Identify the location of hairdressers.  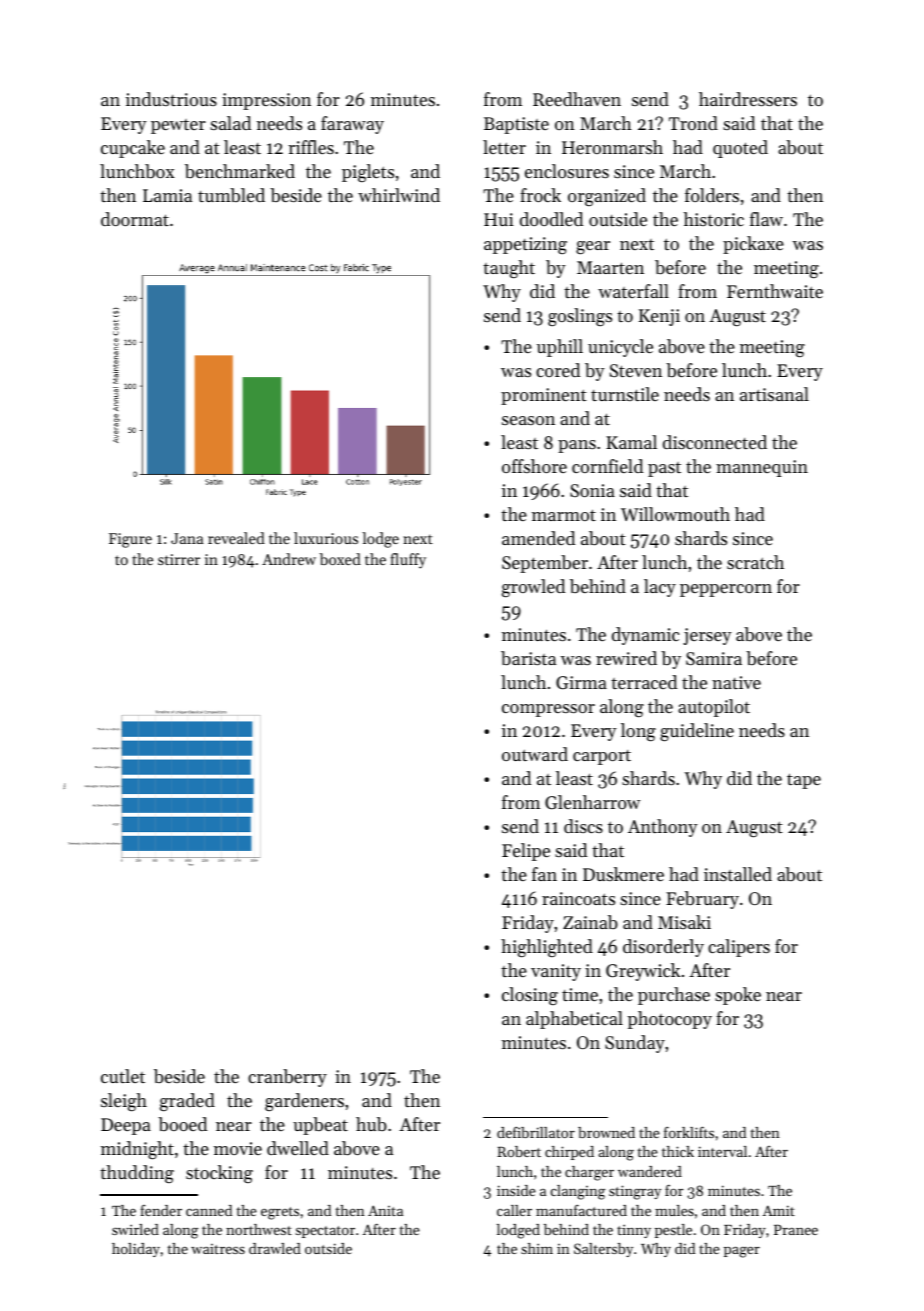
(748, 99).
